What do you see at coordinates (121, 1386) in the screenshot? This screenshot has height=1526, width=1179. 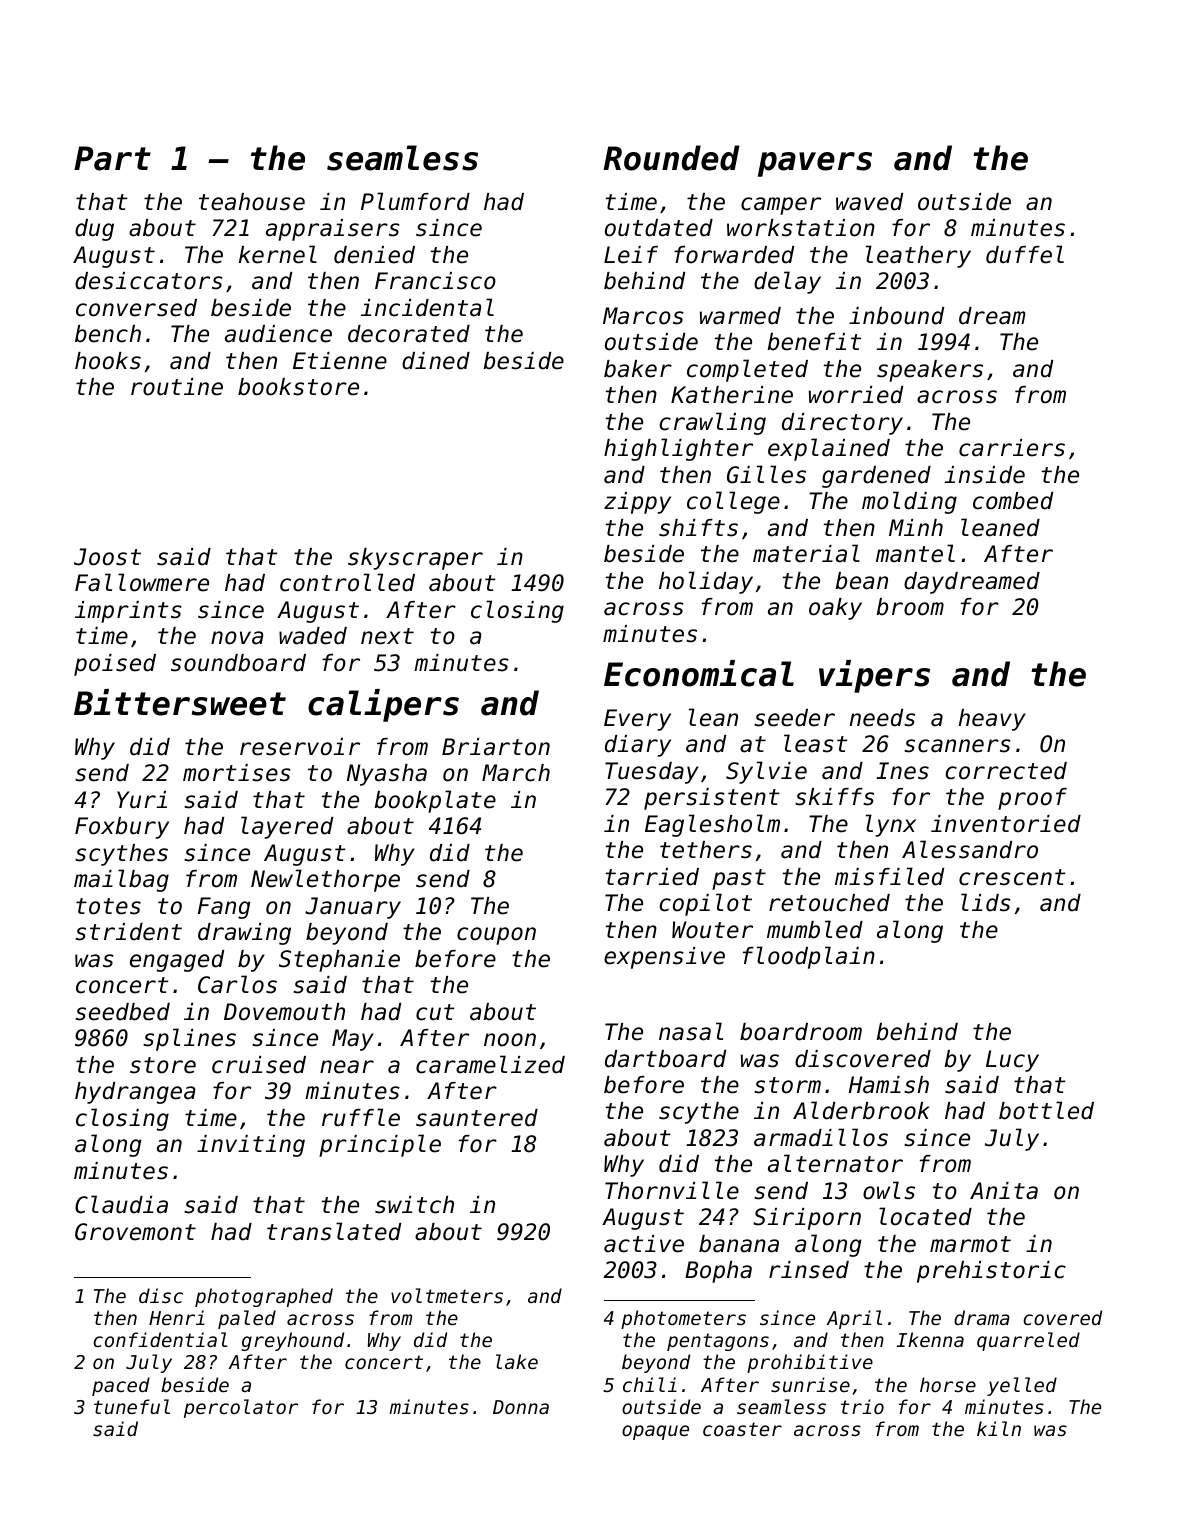 I see `paced` at bounding box center [121, 1386].
